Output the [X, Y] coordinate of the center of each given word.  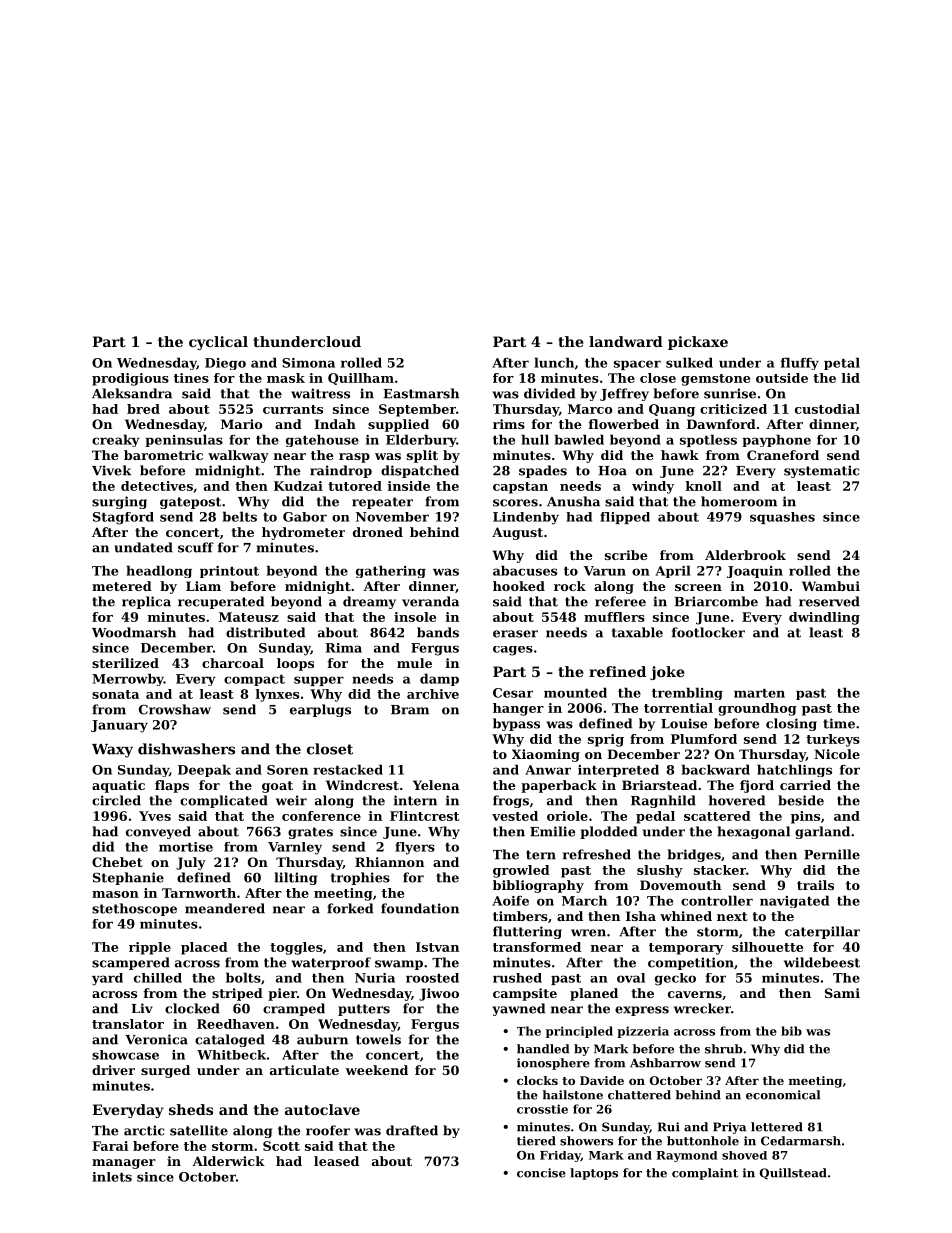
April [673, 571]
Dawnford [721, 424]
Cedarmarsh [801, 1141]
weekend [377, 1070]
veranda [430, 601]
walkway [238, 456]
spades [543, 471]
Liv [142, 1008]
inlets [112, 1177]
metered [122, 586]
